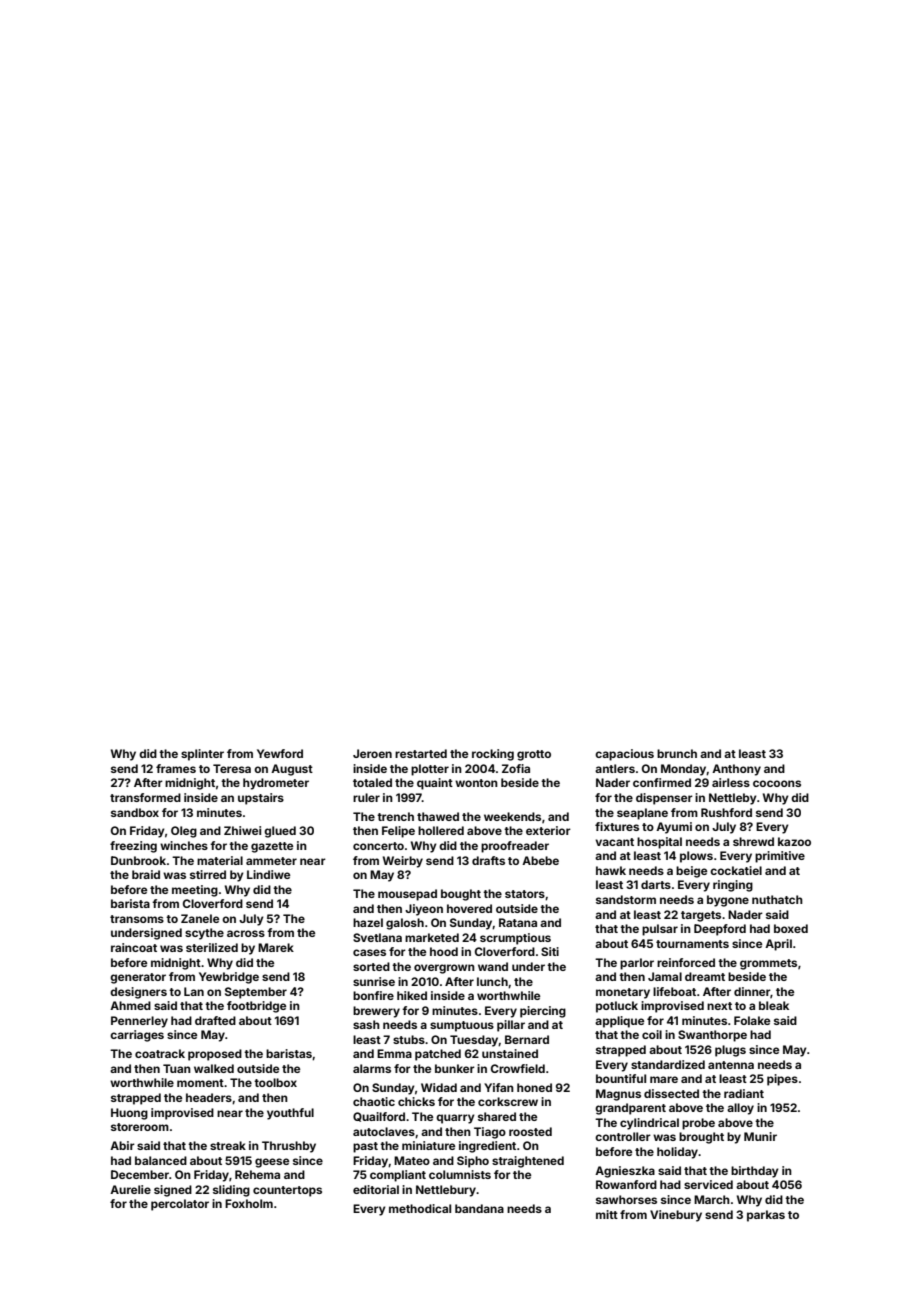  I want to click on hydrometer, so click(276, 784).
